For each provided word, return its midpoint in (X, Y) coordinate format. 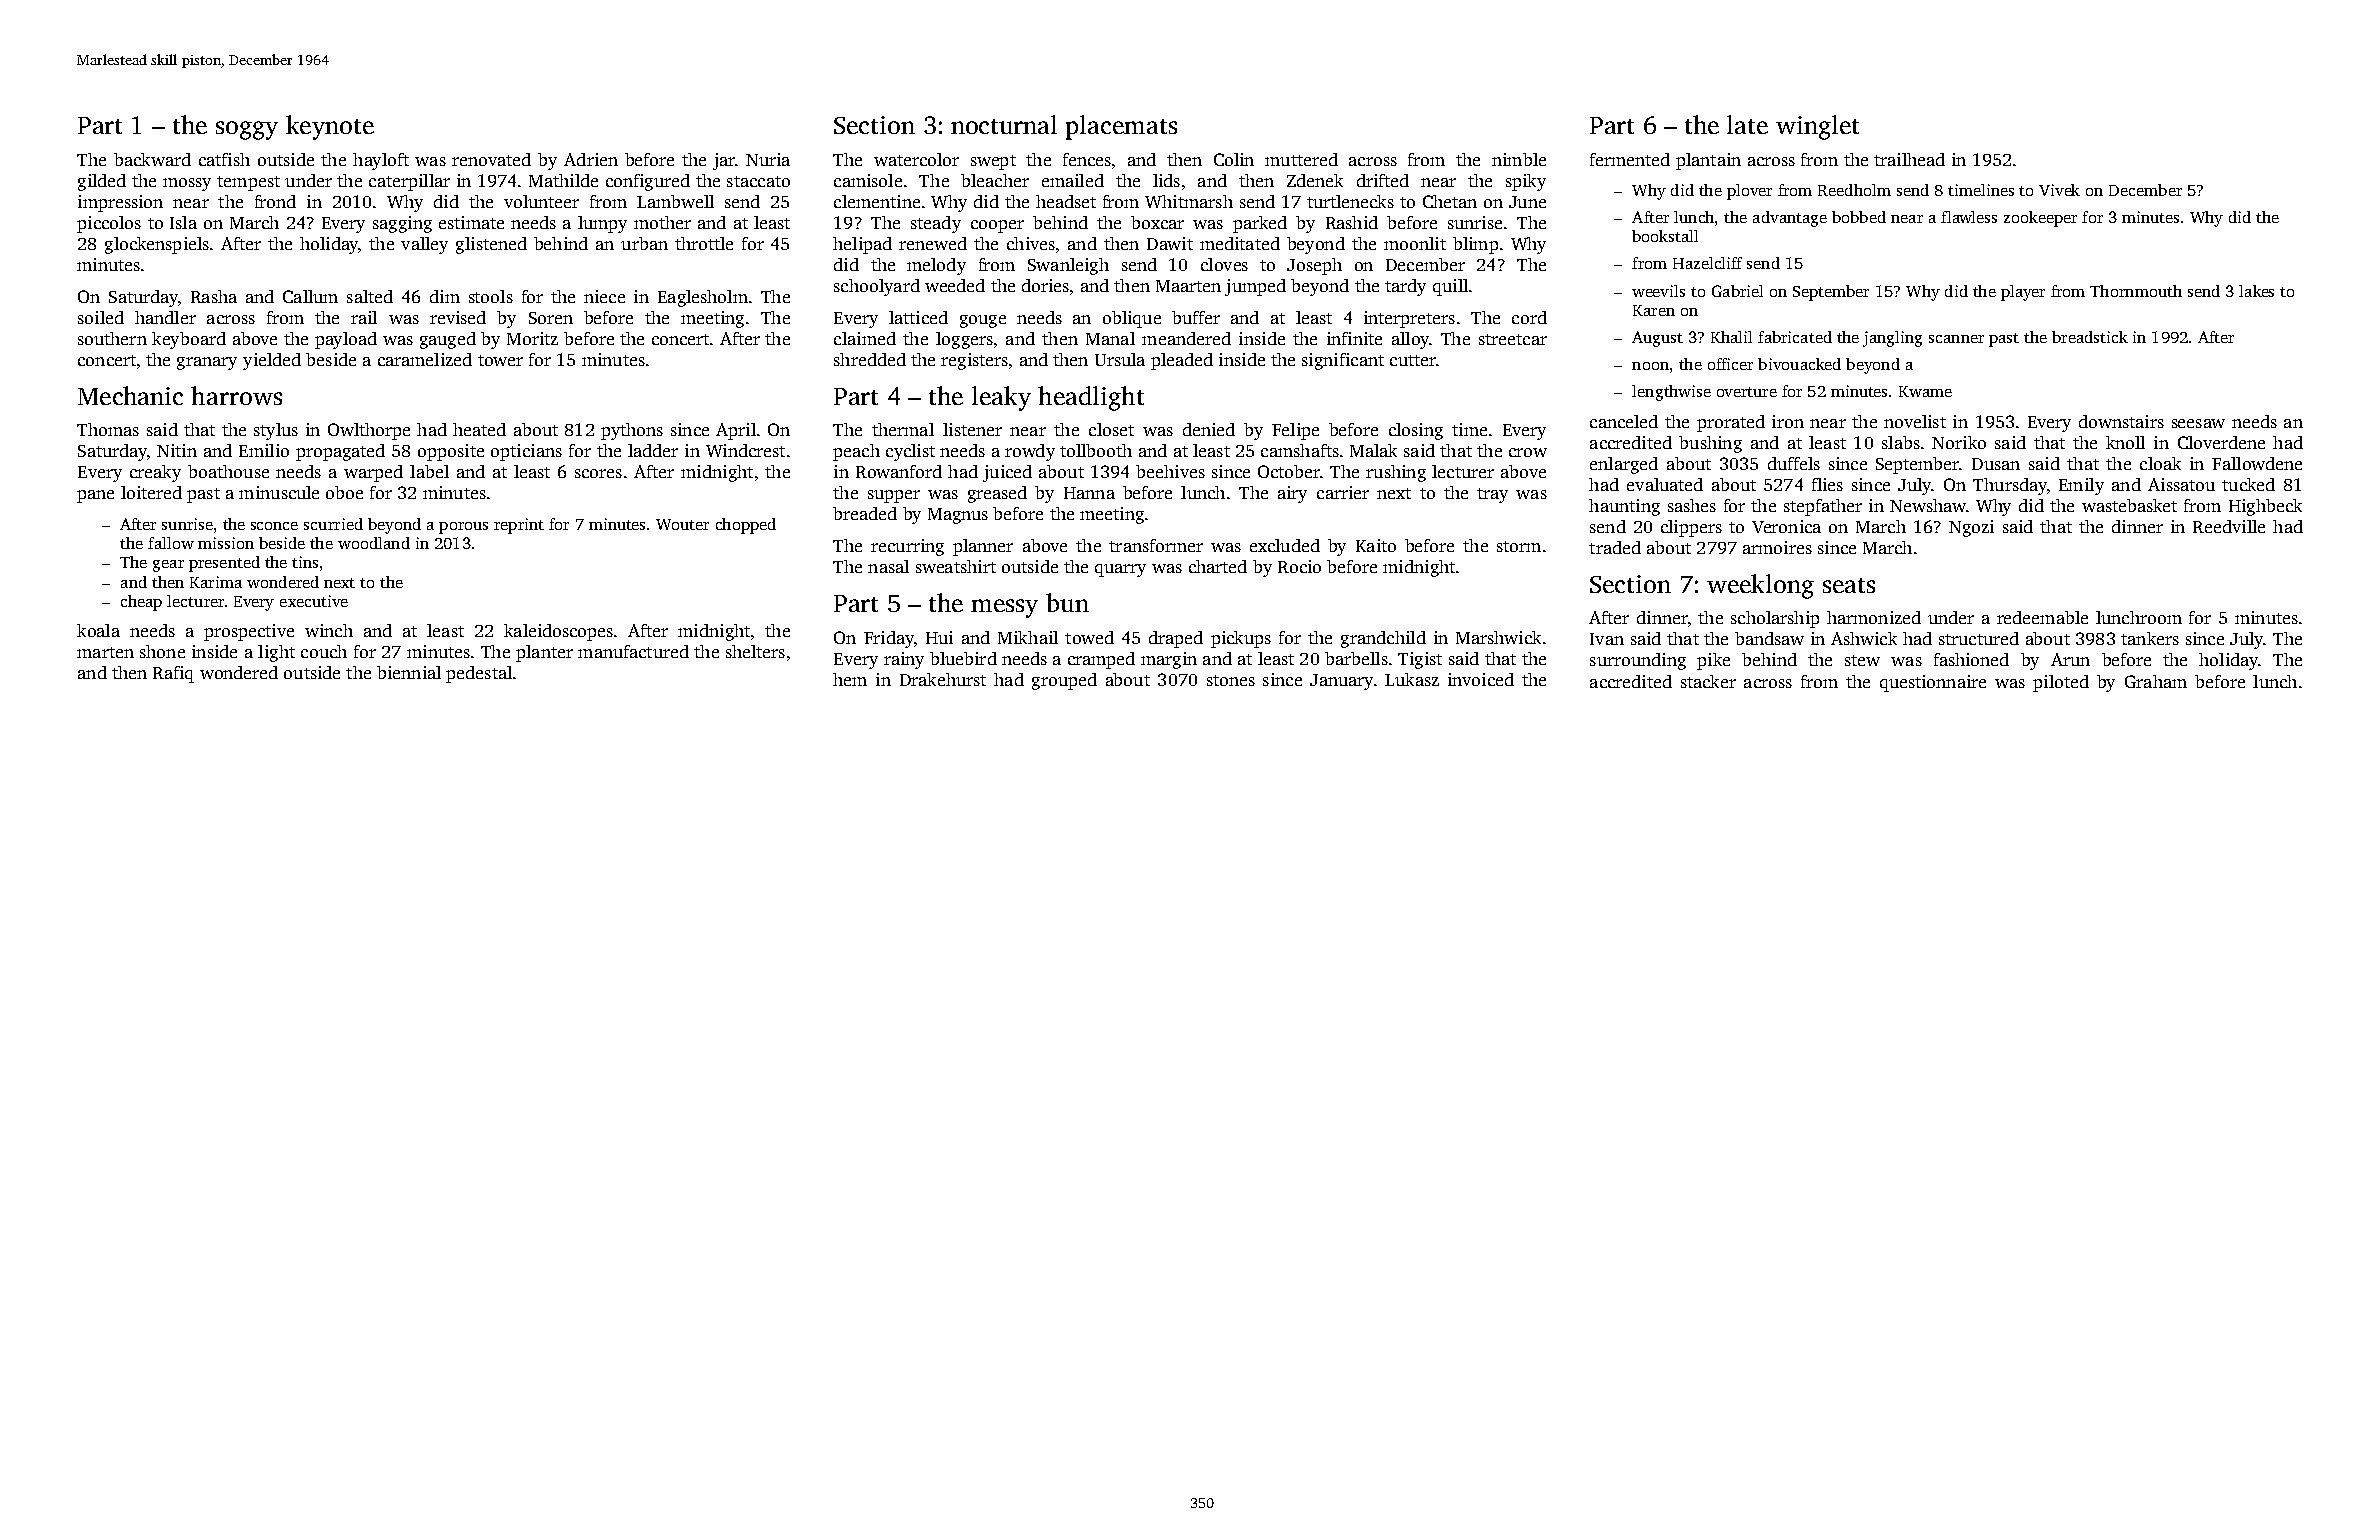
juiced (1007, 473)
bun (1067, 602)
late (1747, 124)
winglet (1817, 127)
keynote (330, 127)
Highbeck (2265, 507)
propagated (340, 452)
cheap (141, 603)
